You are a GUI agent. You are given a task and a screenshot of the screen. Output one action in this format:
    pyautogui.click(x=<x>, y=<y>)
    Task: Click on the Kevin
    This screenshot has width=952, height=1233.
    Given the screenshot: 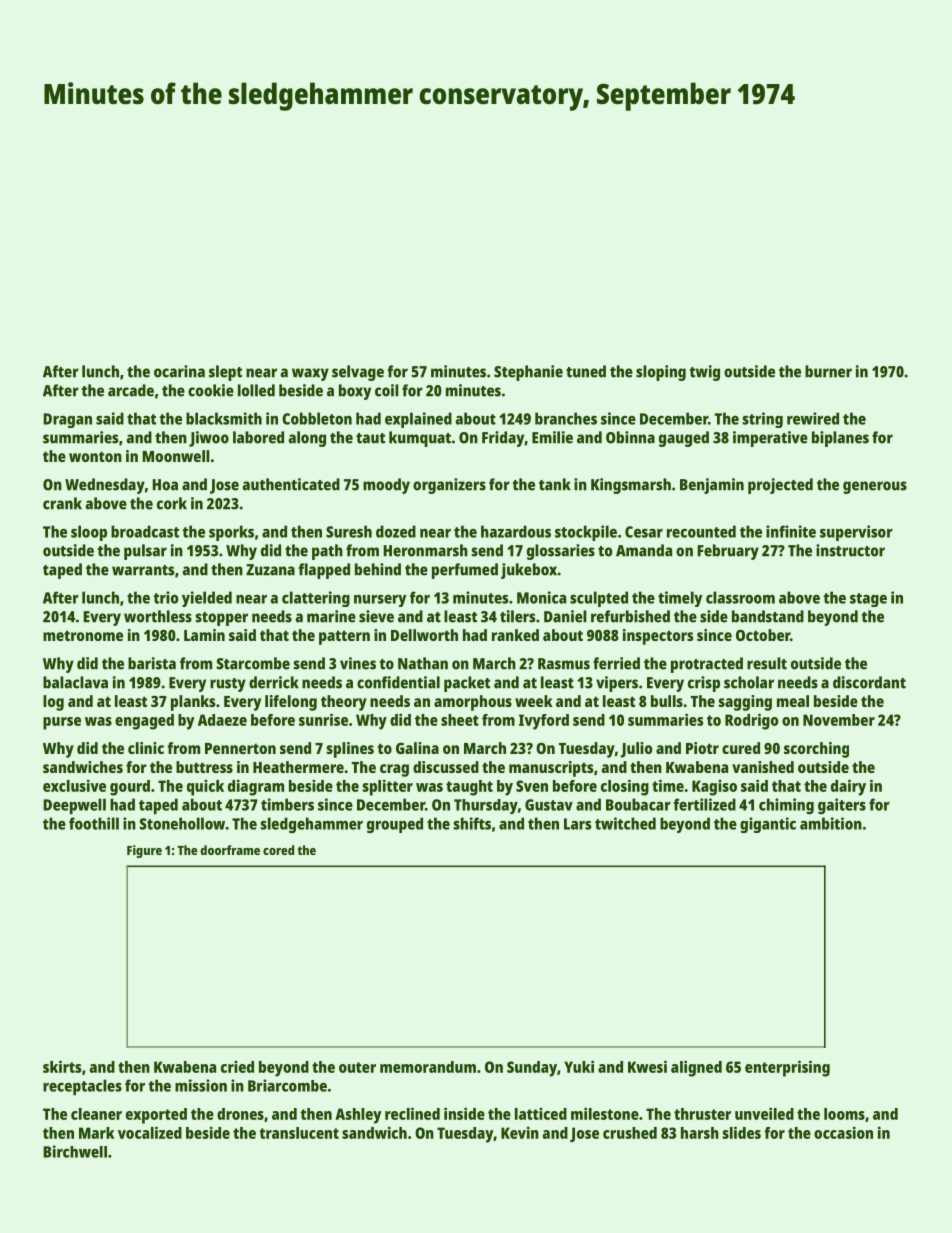 What is the action you would take?
    pyautogui.click(x=520, y=1132)
